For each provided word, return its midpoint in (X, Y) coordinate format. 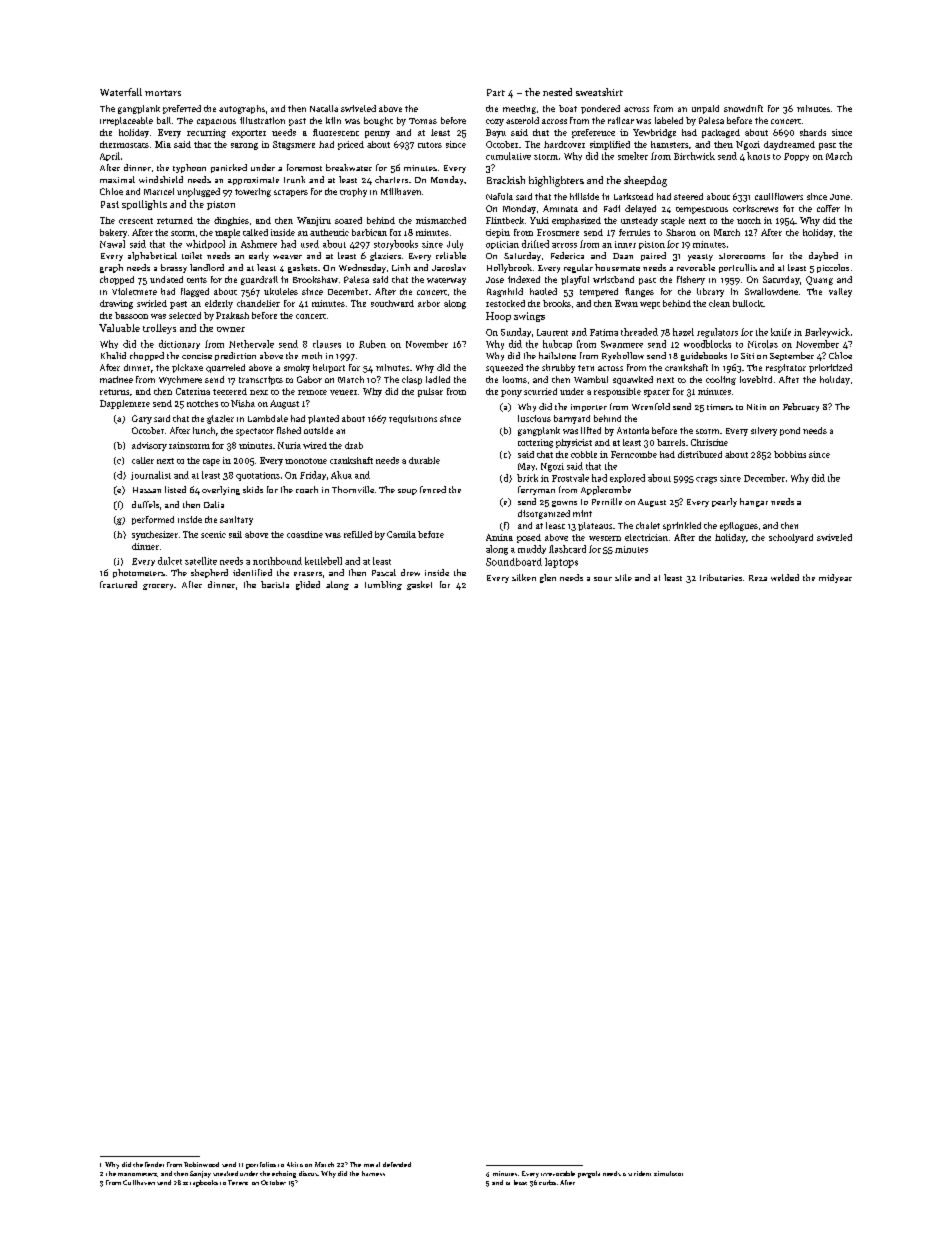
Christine (709, 442)
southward (392, 303)
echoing (284, 1174)
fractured (118, 584)
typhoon (189, 168)
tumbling (383, 585)
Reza (758, 578)
